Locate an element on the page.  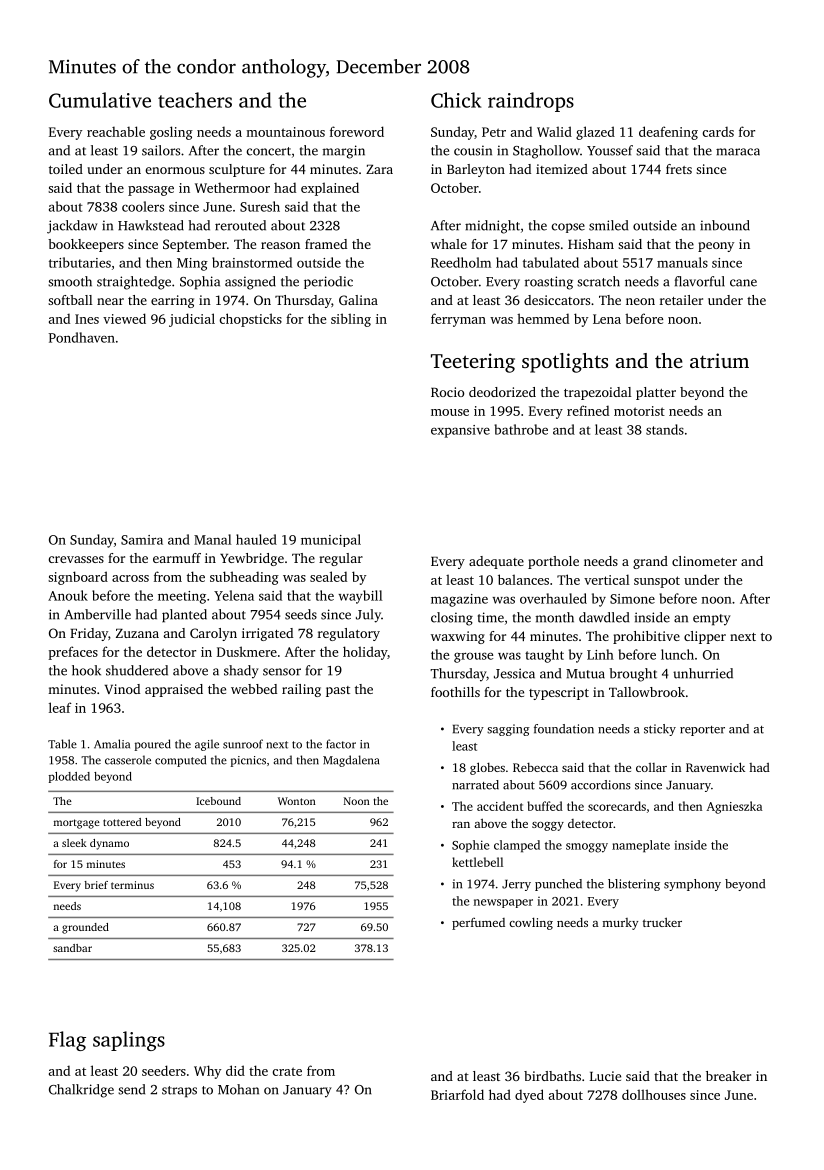
symphony is located at coordinates (692, 885).
